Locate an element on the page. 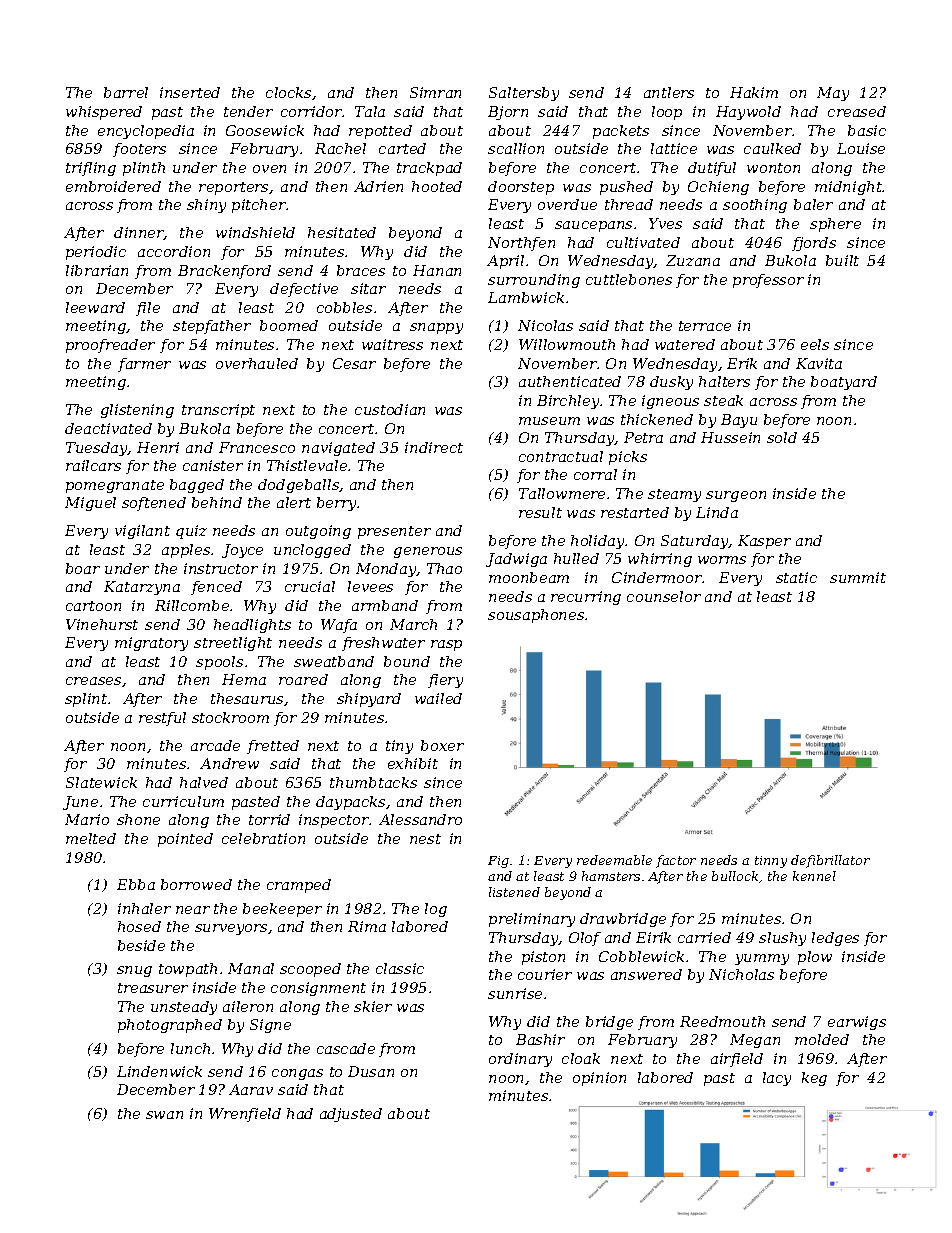 The image size is (952, 1233). surgeon is located at coordinates (736, 496).
